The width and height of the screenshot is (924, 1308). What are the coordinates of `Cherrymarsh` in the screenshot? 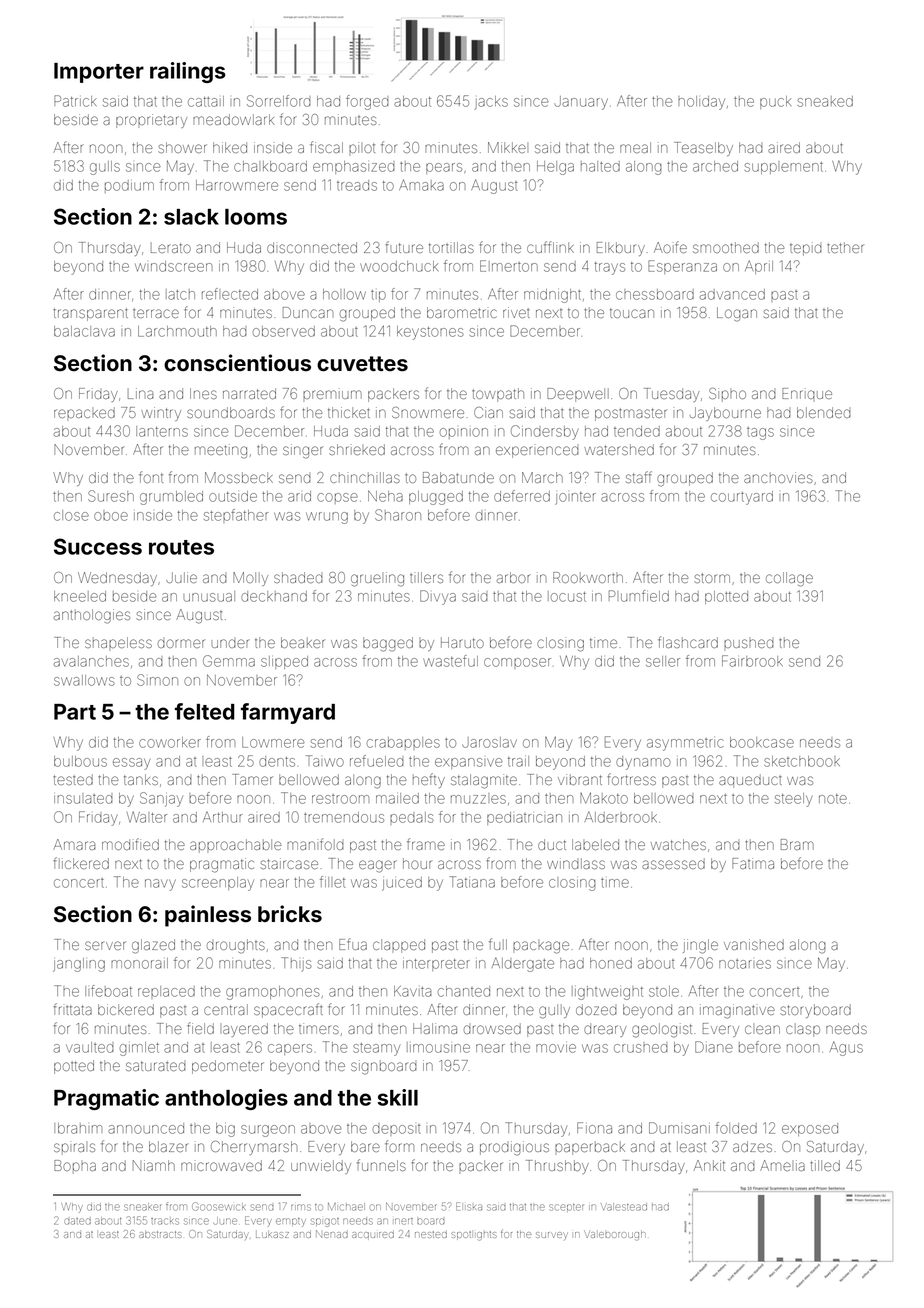 It's located at (254, 1148).
